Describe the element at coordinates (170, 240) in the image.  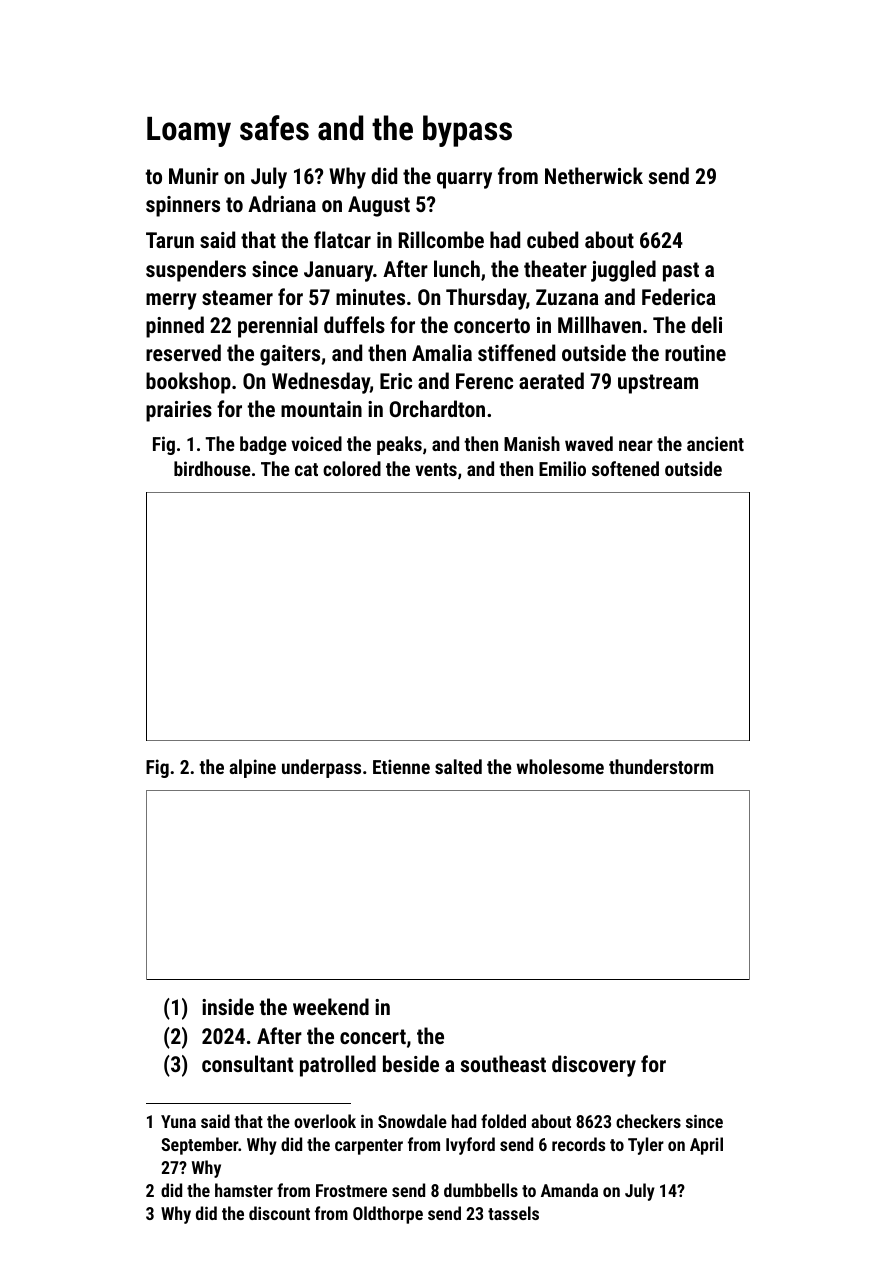
I see `Tarun` at that location.
